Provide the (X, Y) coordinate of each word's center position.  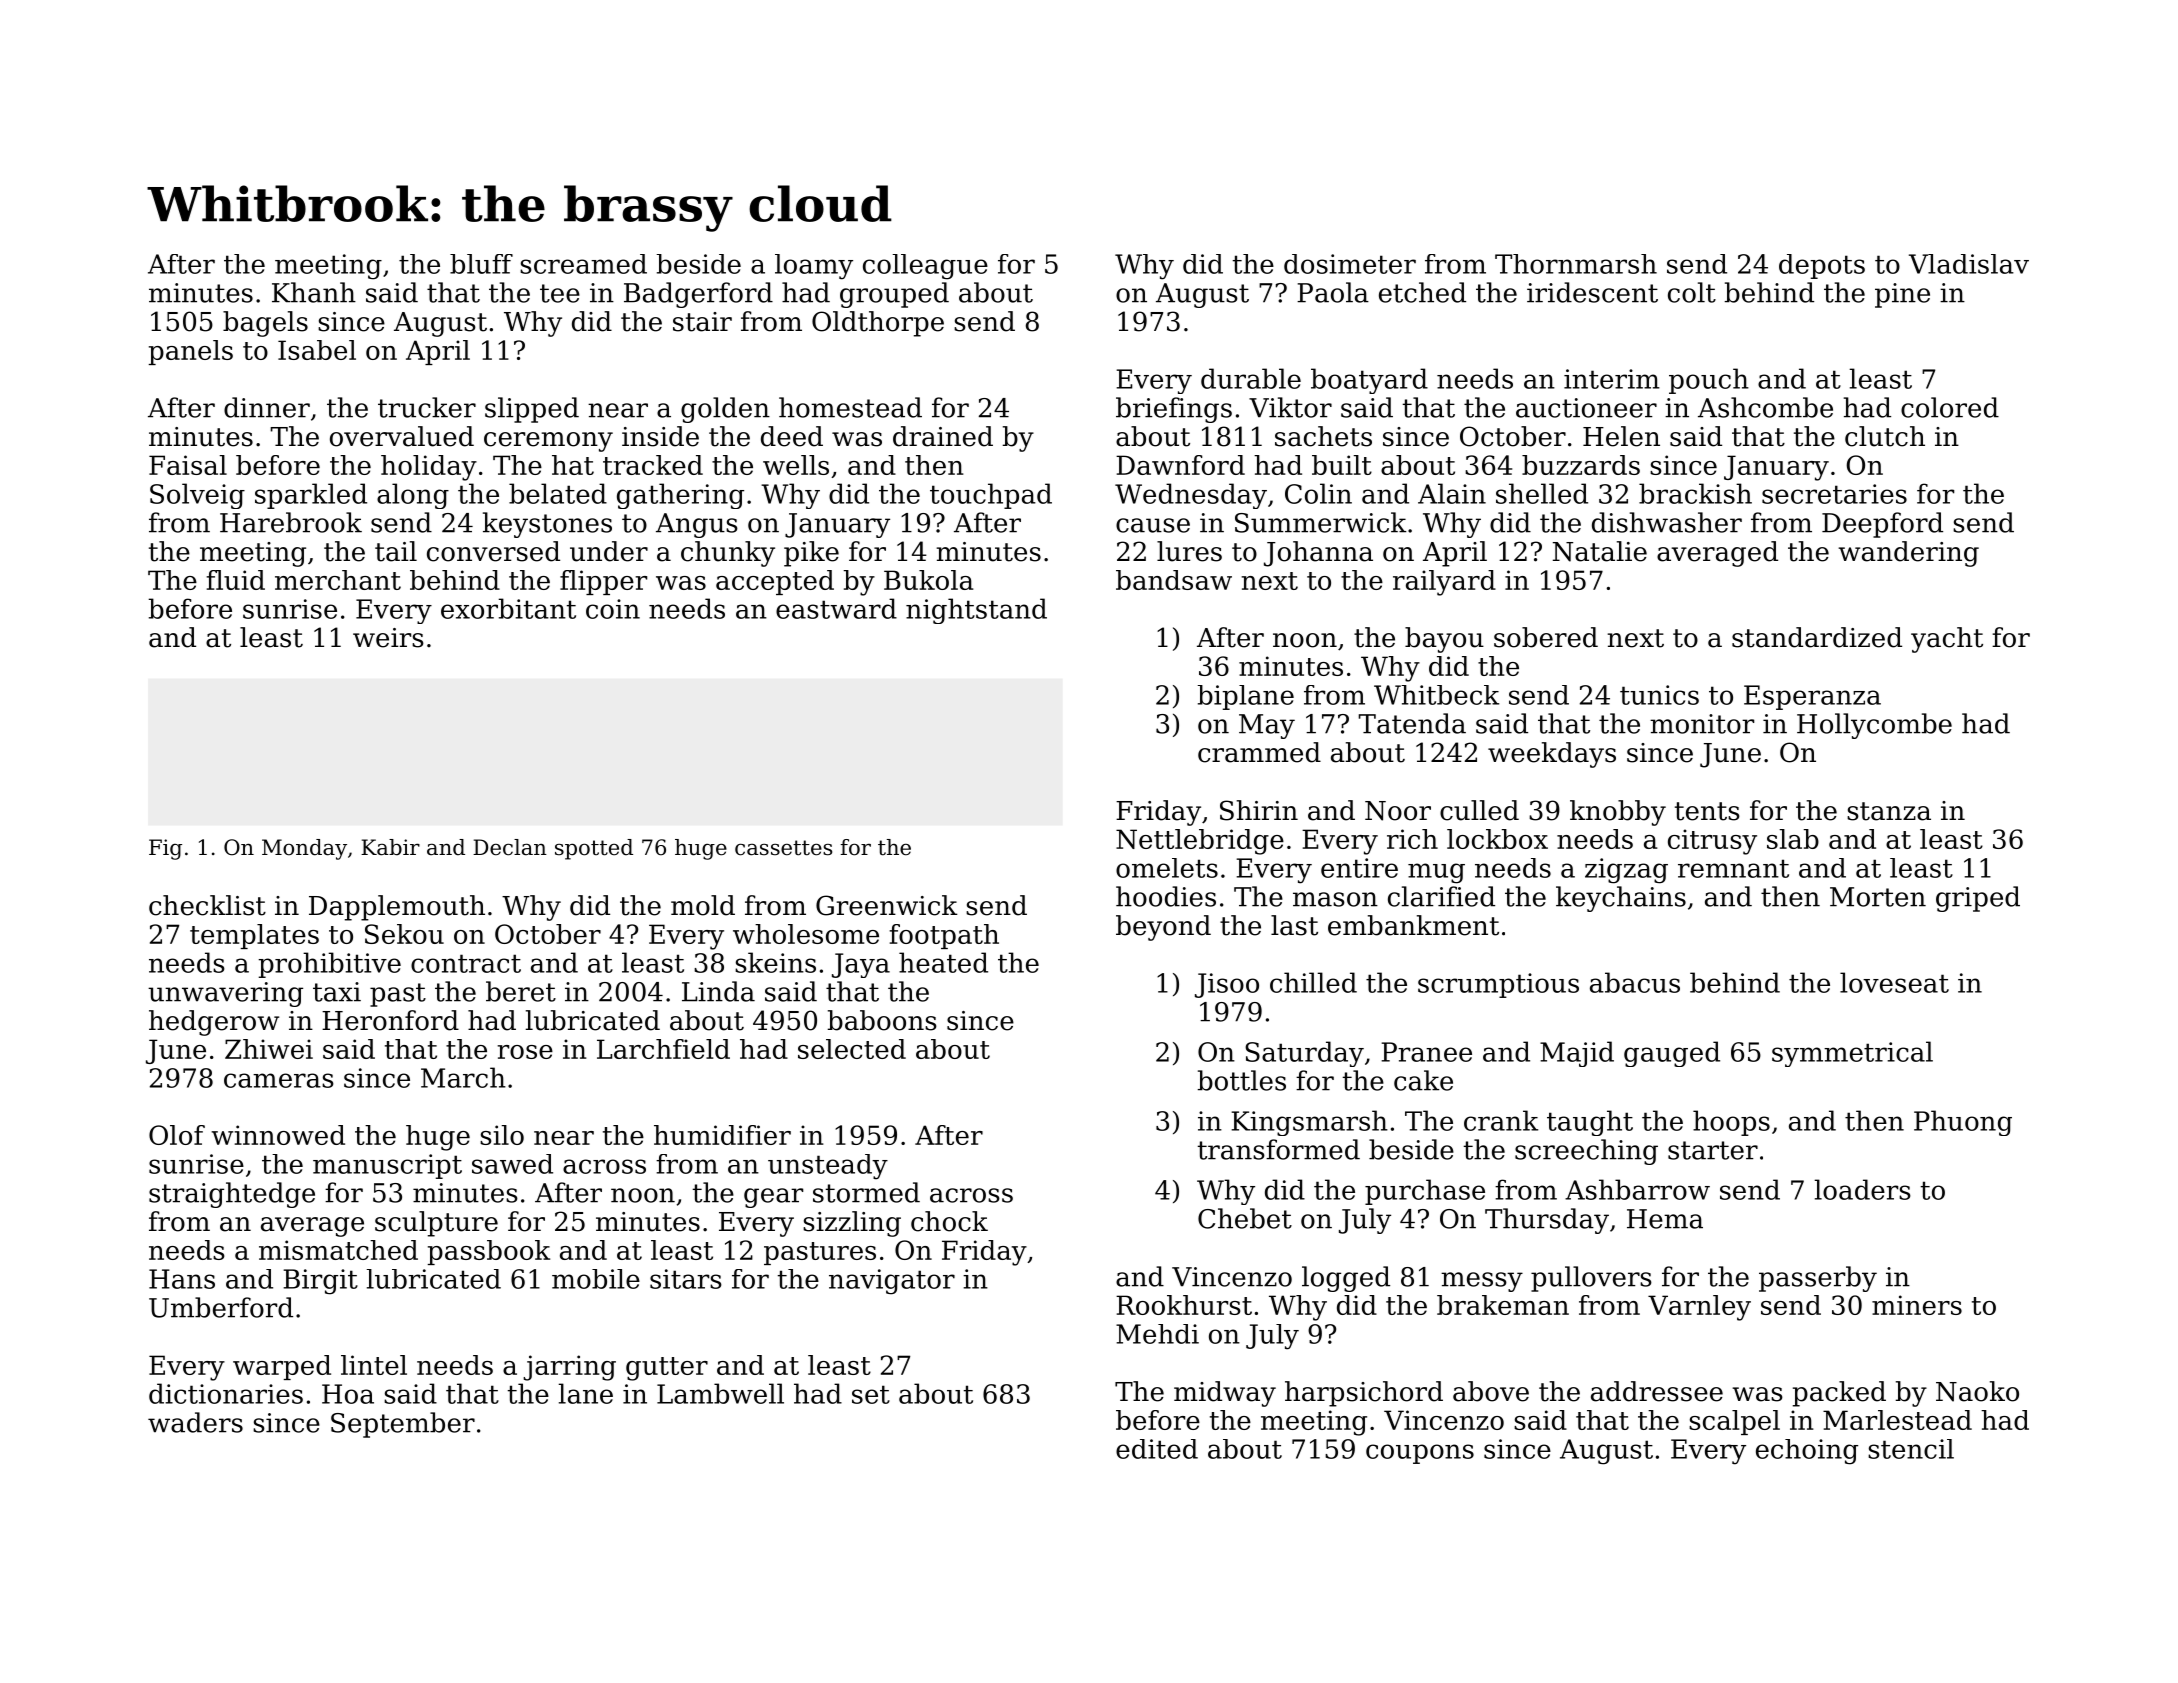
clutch (1885, 436)
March (463, 1077)
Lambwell (720, 1393)
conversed (493, 551)
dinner (267, 407)
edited (1157, 1449)
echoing (1807, 1452)
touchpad (991, 496)
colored (1950, 407)
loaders (1862, 1189)
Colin (1318, 493)
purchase (1425, 1192)
